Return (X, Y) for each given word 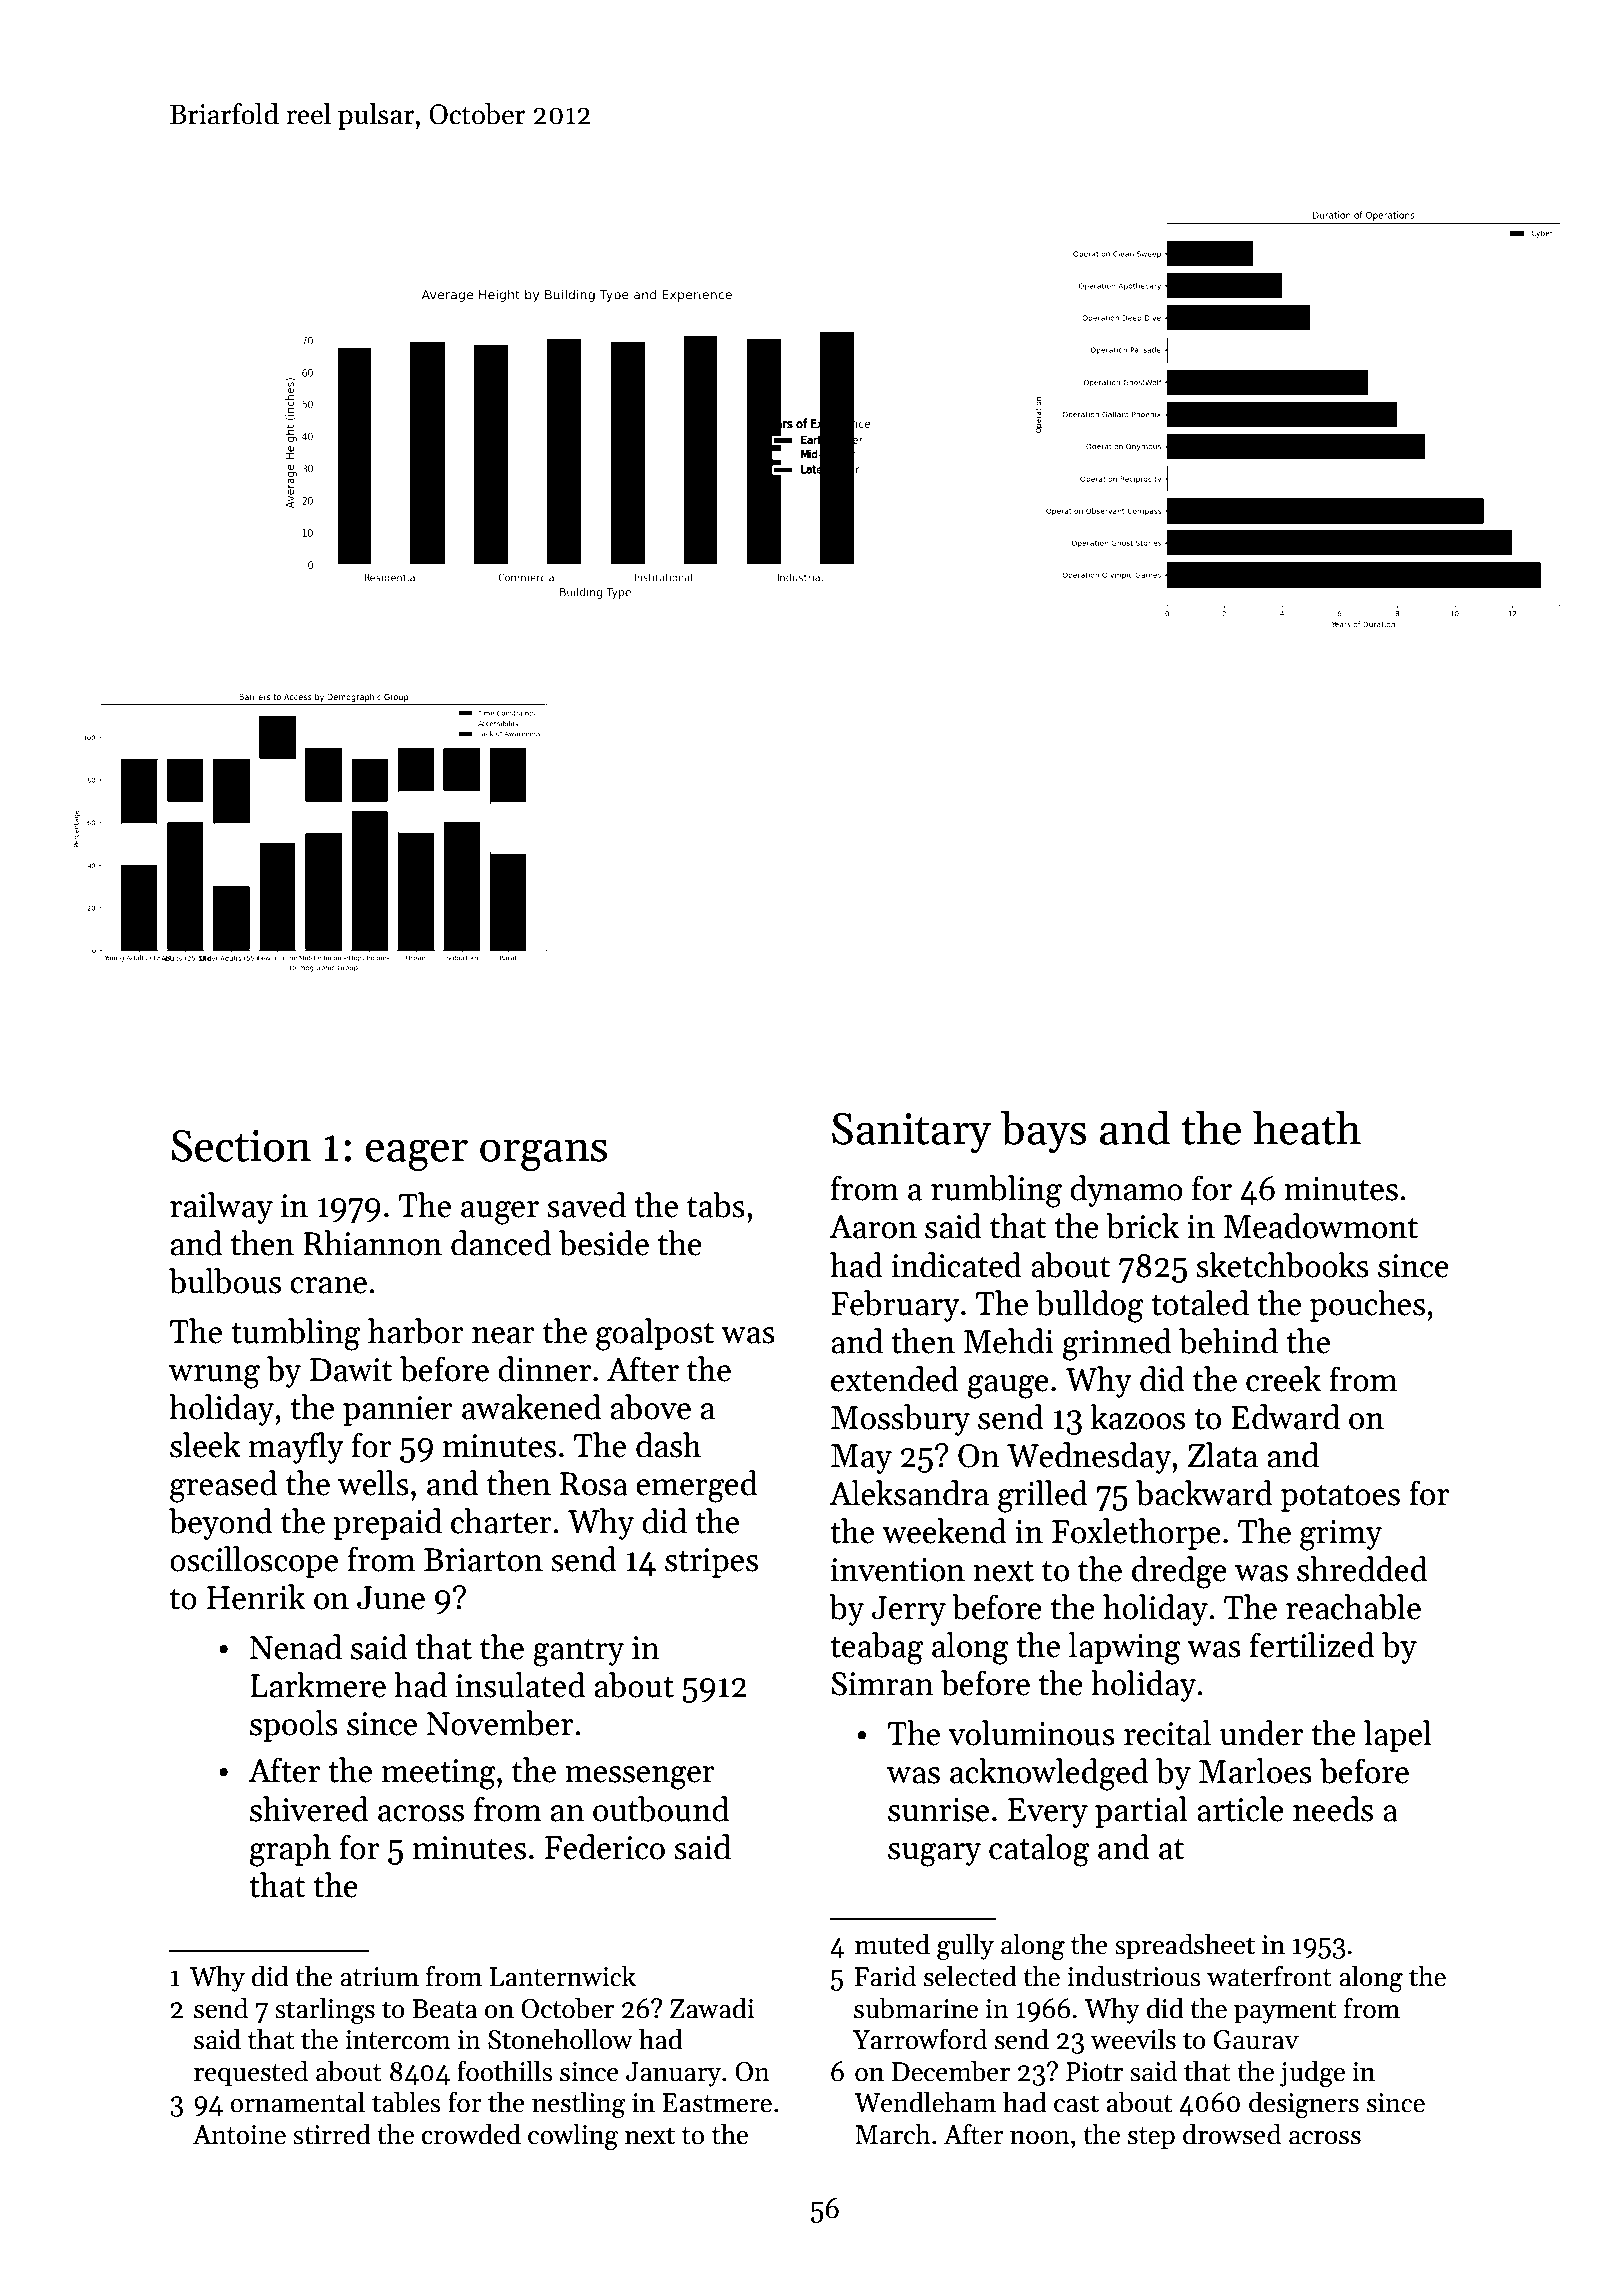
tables (406, 2102)
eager (416, 1155)
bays (1043, 1131)
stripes (711, 1563)
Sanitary (912, 1132)
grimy (1341, 1535)
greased (223, 1486)
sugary (934, 1855)
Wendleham (925, 2102)
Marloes (1255, 1771)
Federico (605, 1847)
